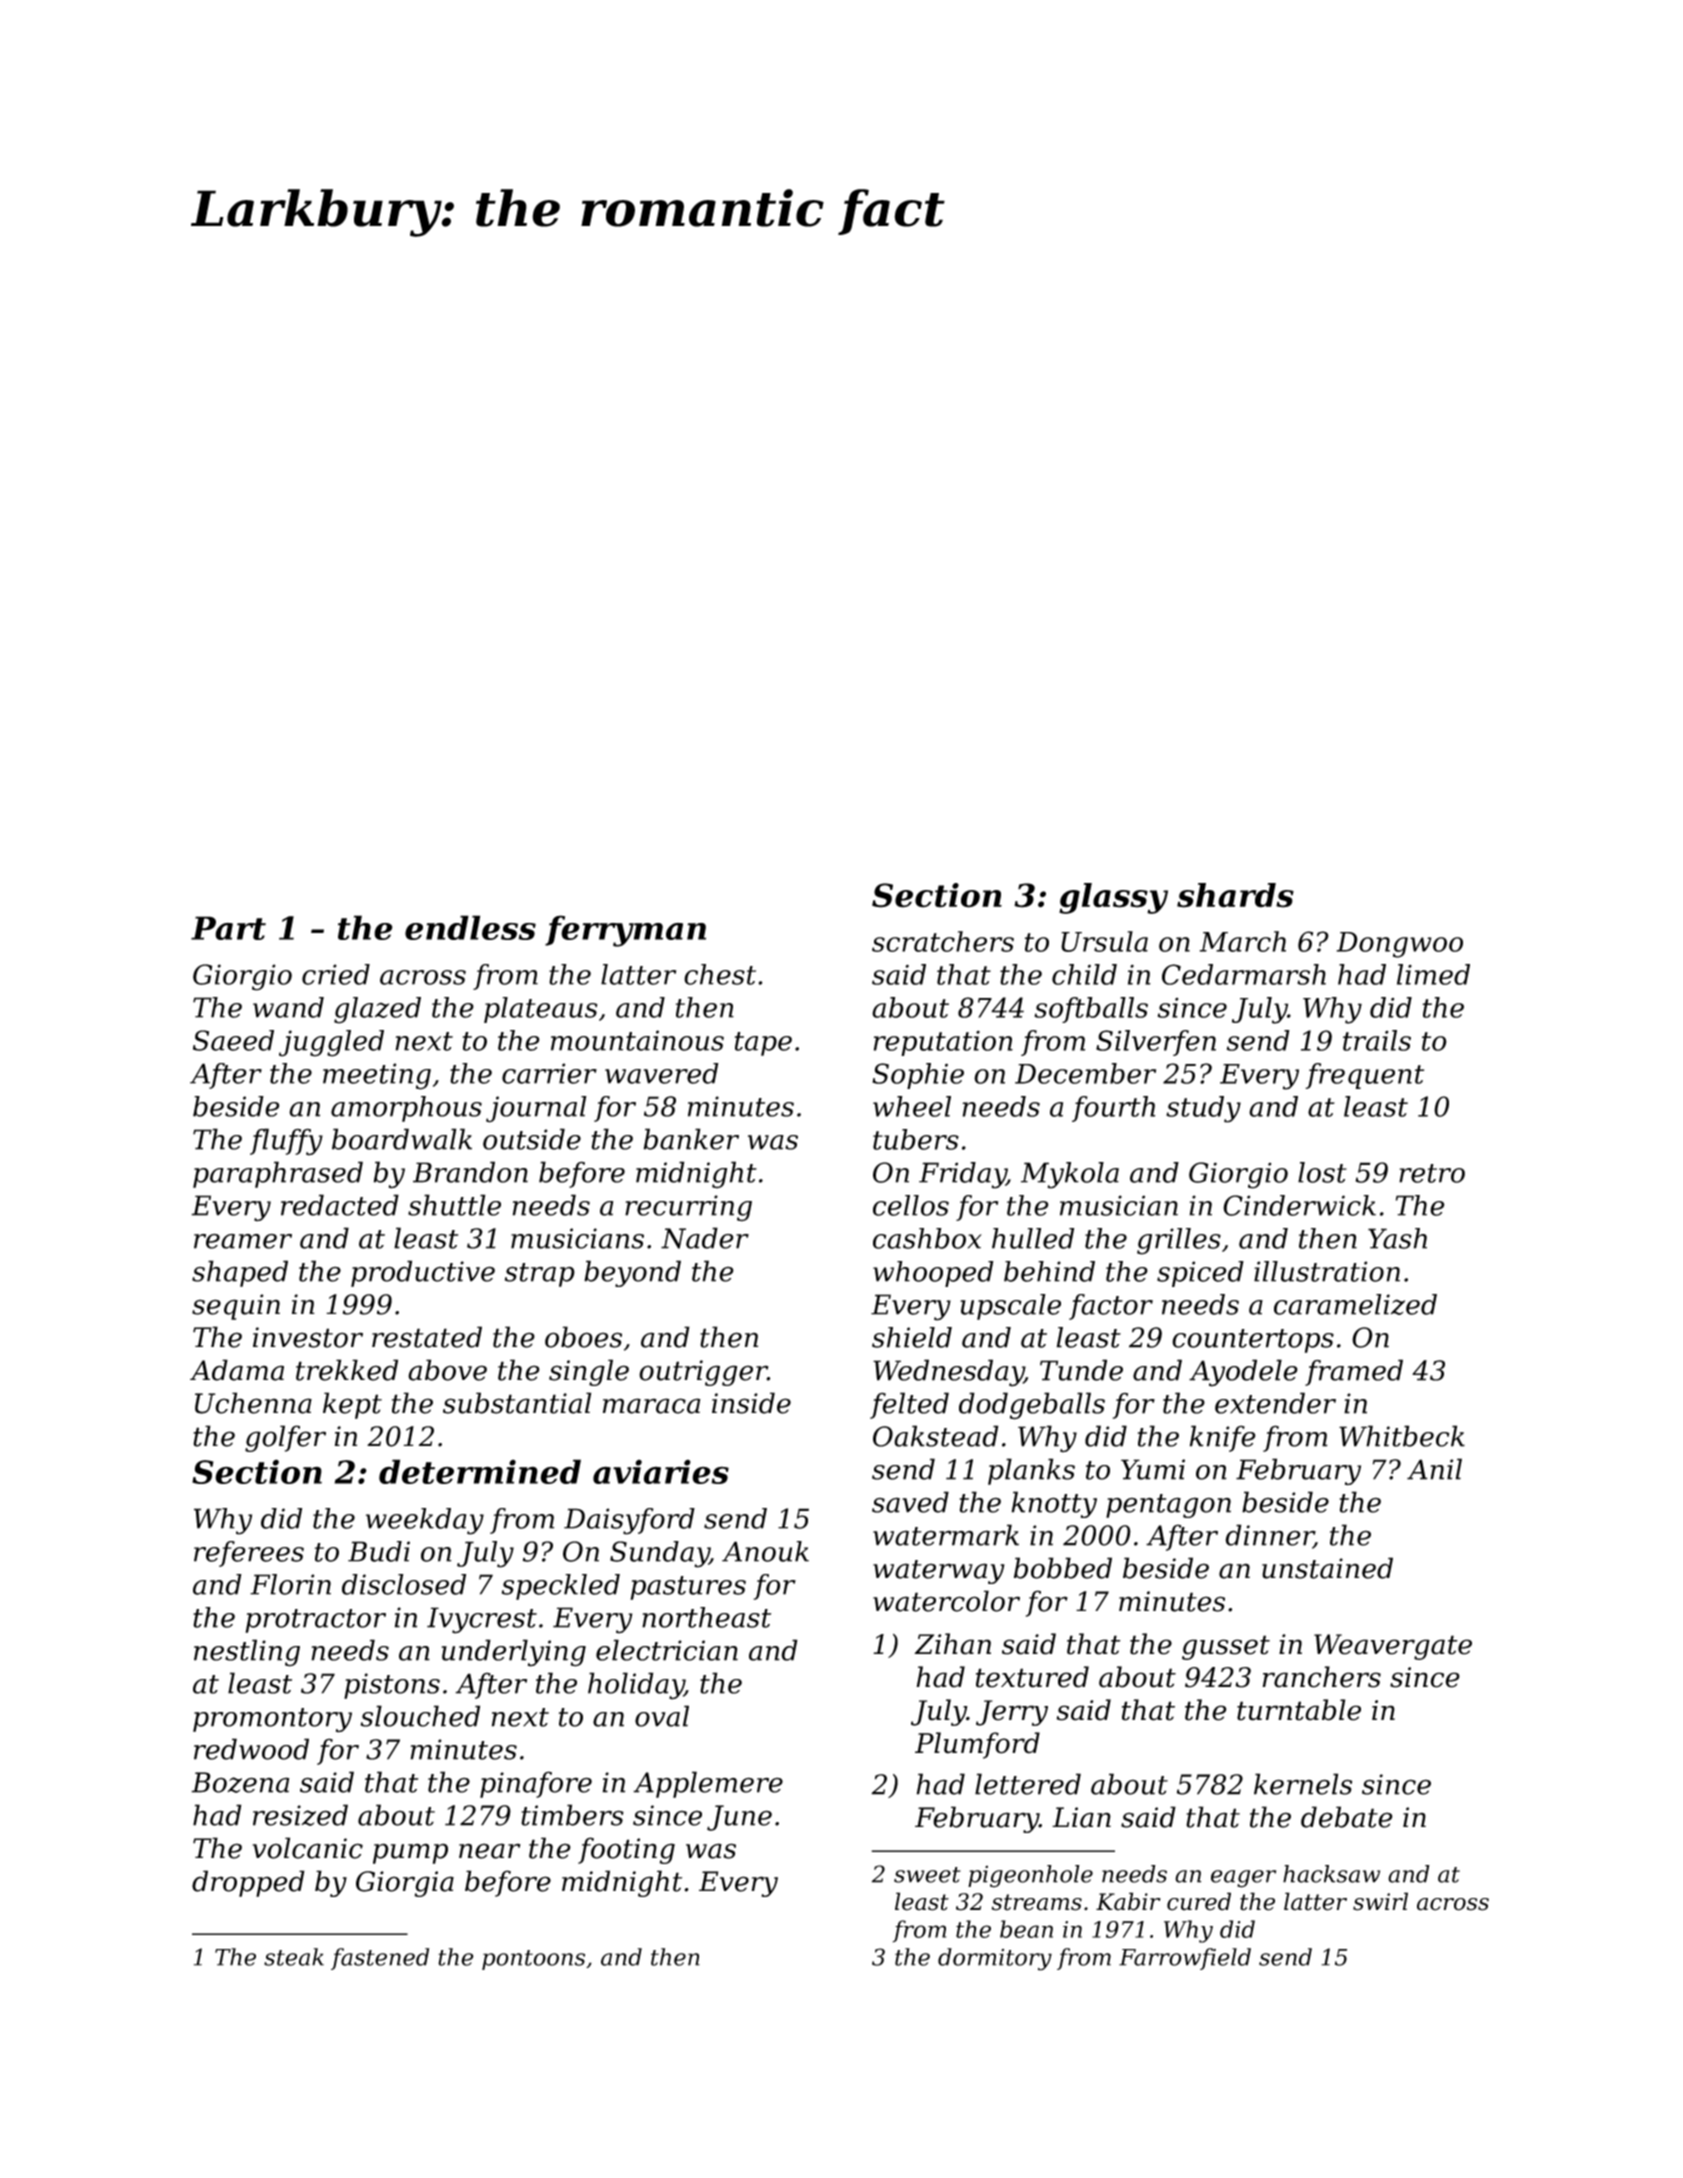 Image resolution: width=1683 pixels, height=2178 pixels. I want to click on fastened, so click(380, 1959).
